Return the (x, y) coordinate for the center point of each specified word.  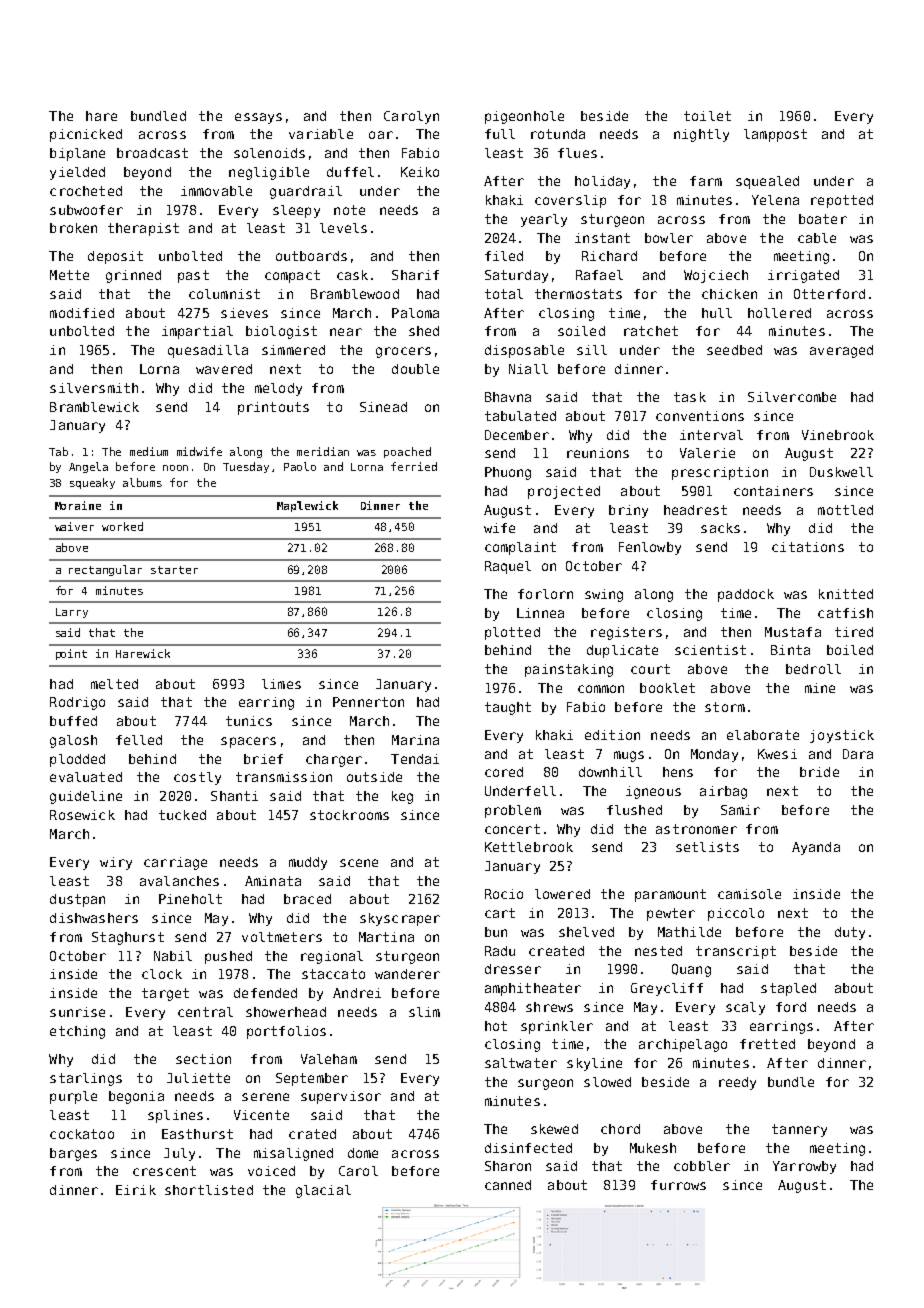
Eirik (136, 1190)
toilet (707, 116)
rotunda (558, 134)
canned (508, 1185)
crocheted (86, 191)
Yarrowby (804, 1167)
